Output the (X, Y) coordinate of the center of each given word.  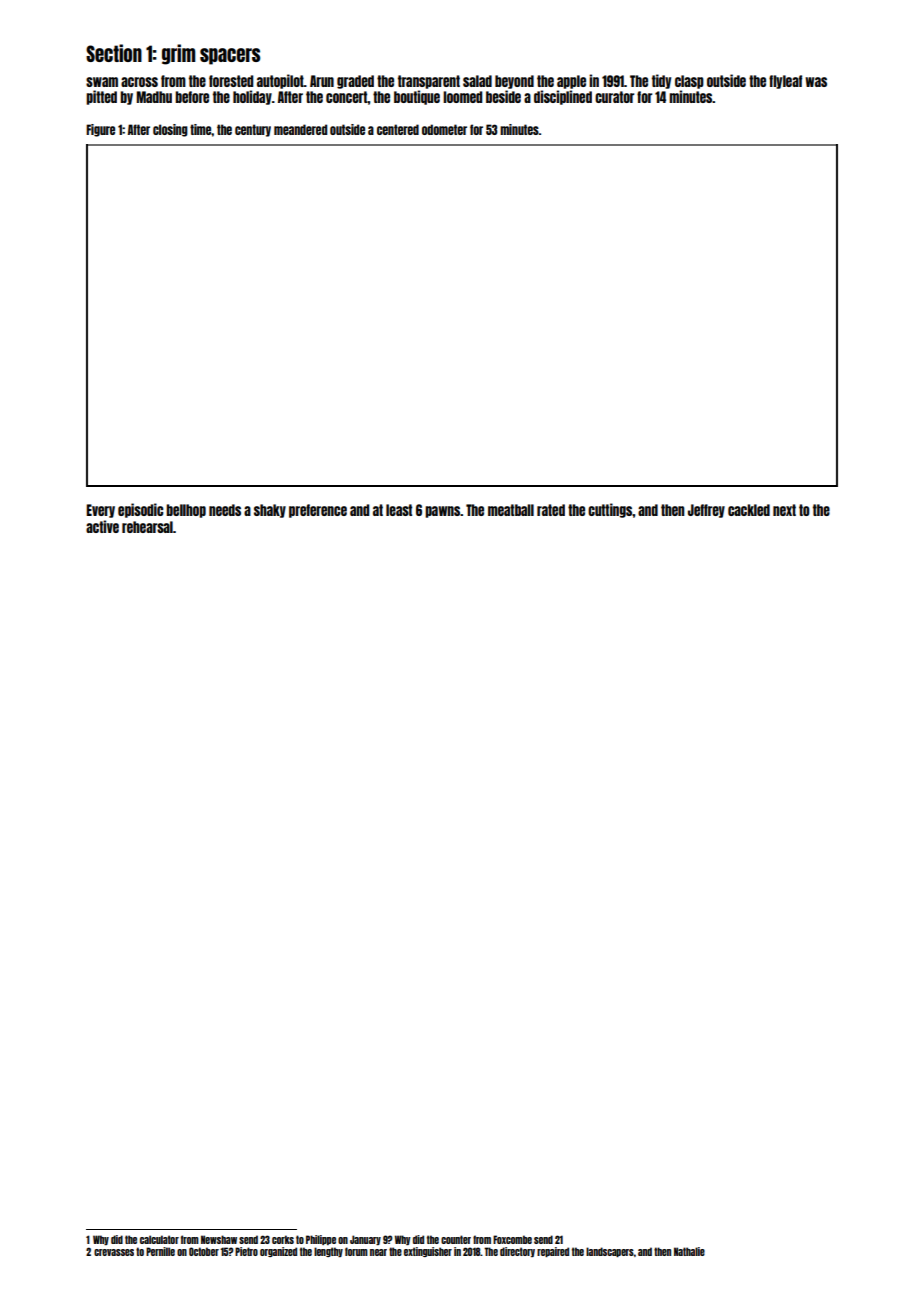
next (784, 510)
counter (456, 1239)
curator (614, 97)
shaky (270, 511)
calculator (159, 1239)
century (253, 130)
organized (278, 1252)
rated (551, 510)
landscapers (610, 1252)
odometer (444, 129)
